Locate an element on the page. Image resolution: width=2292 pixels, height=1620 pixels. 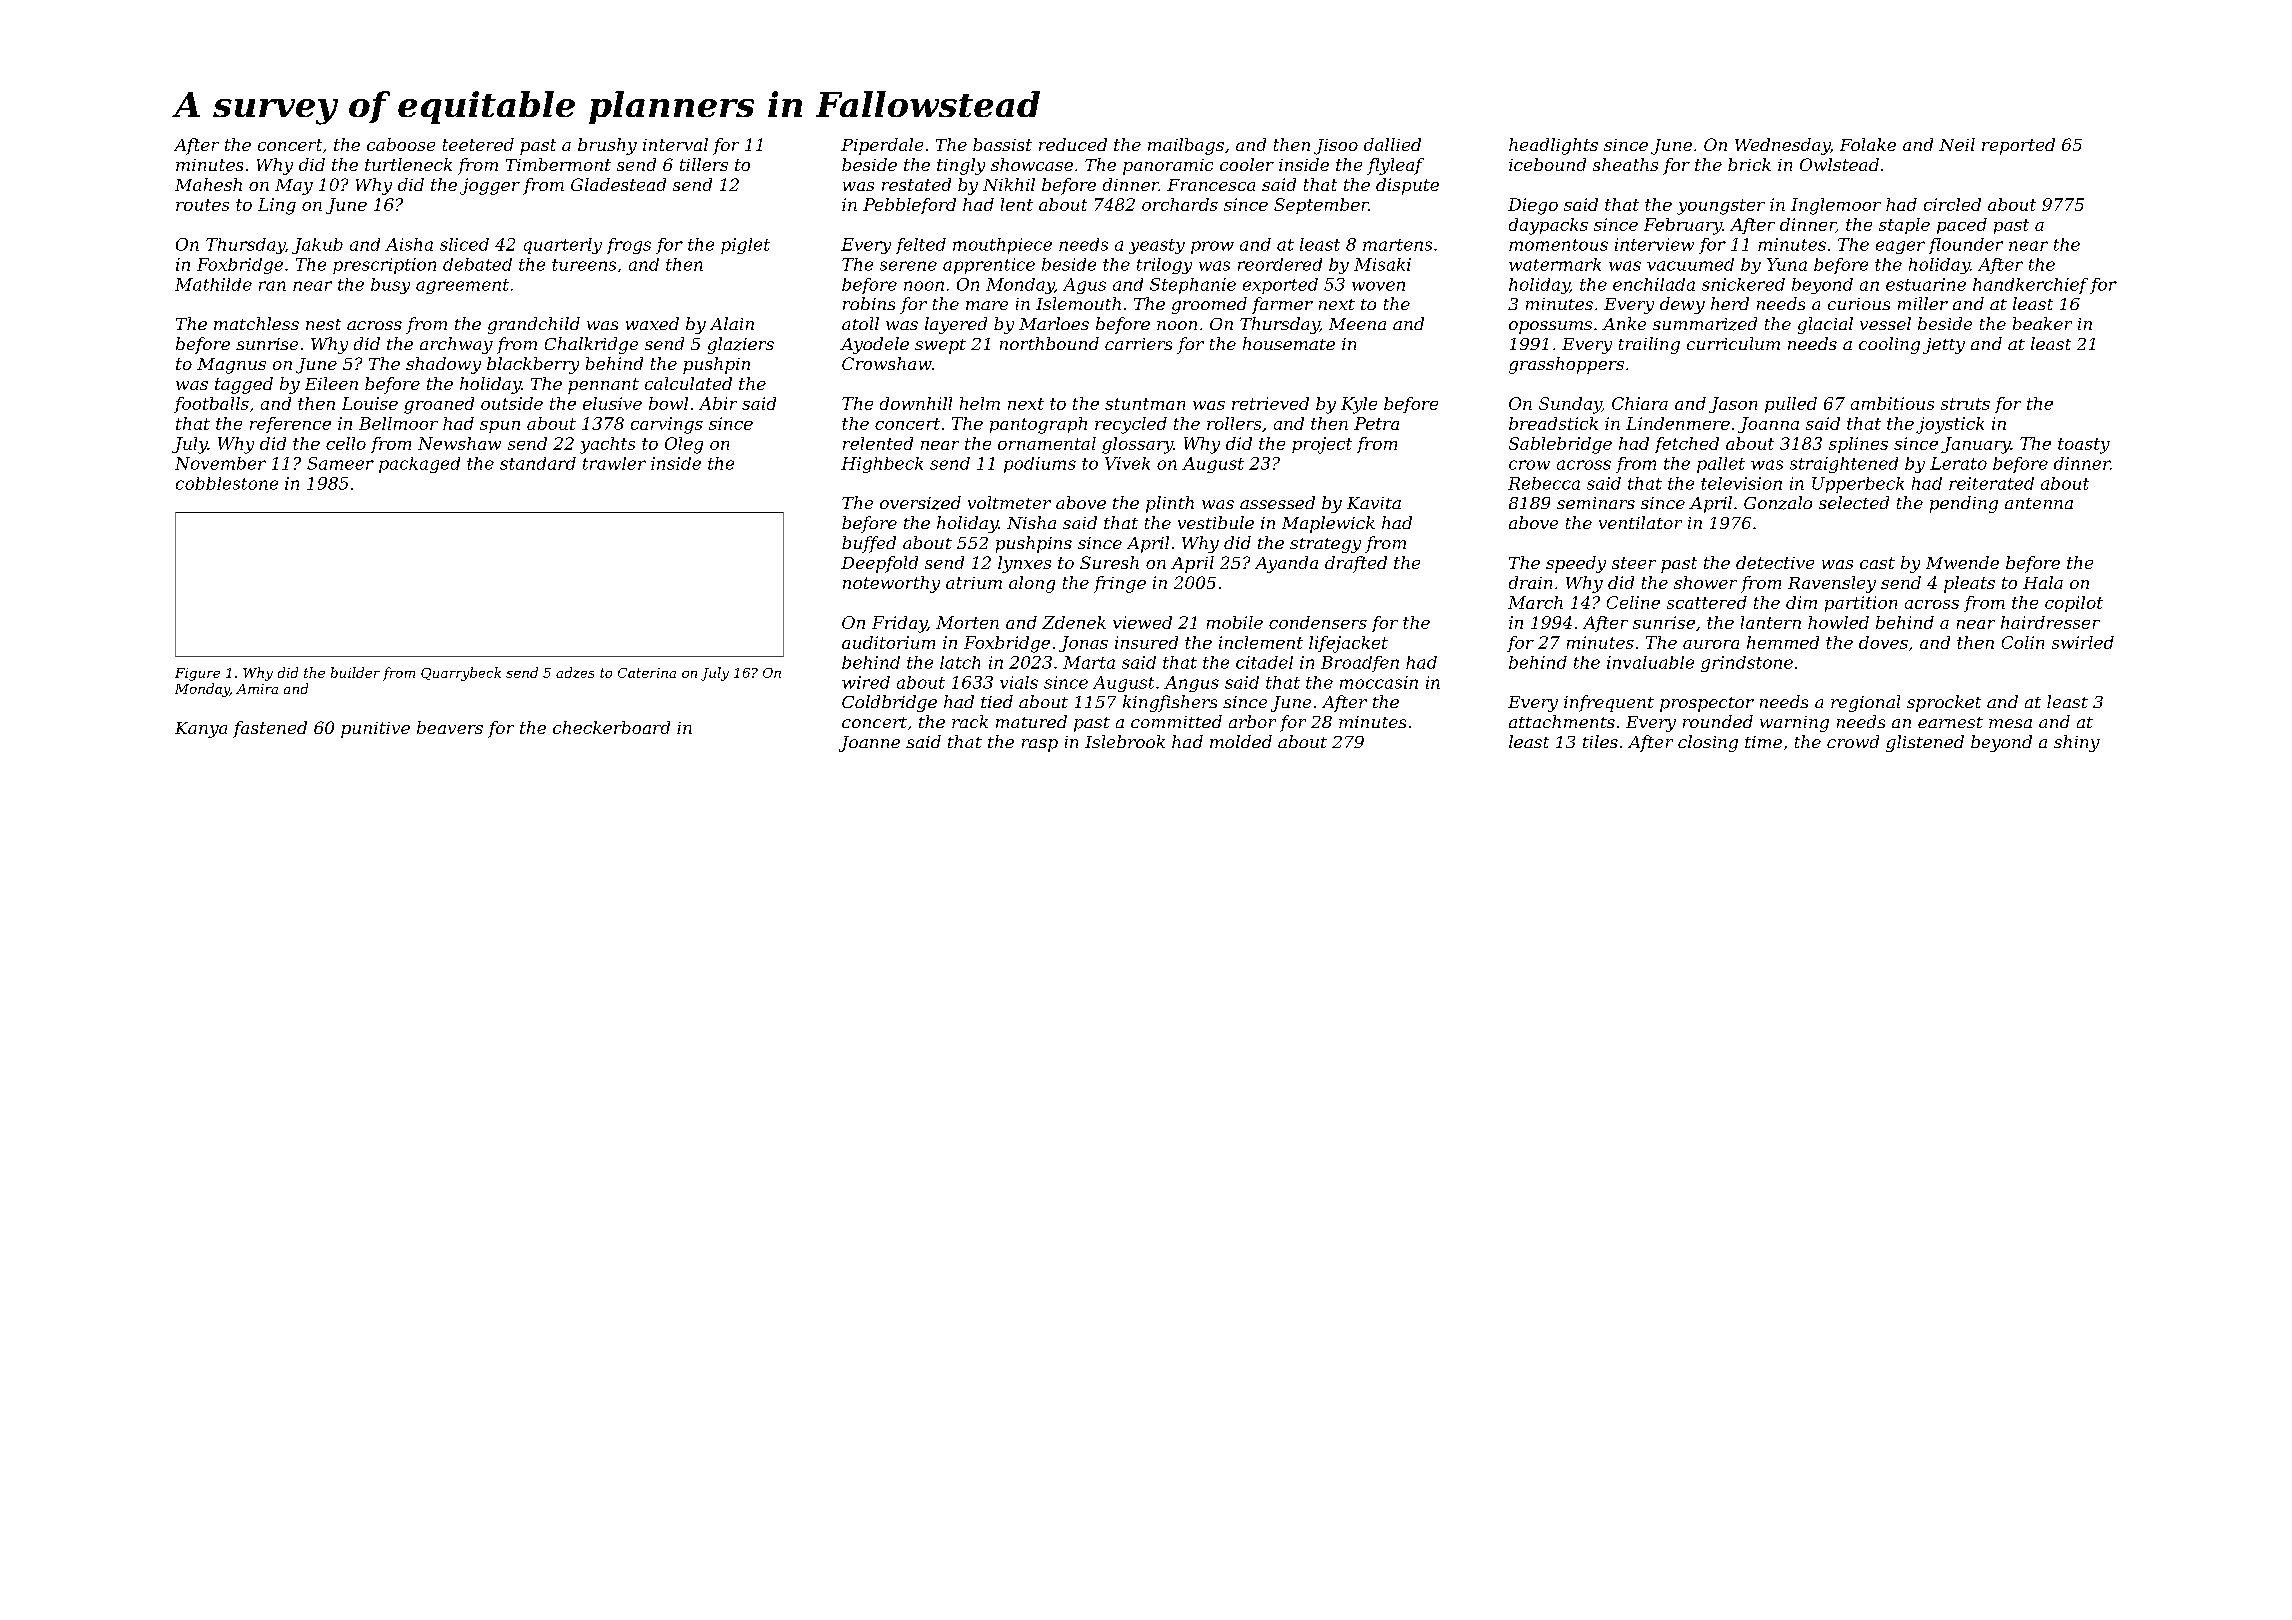
curriculum is located at coordinates (1733, 343).
